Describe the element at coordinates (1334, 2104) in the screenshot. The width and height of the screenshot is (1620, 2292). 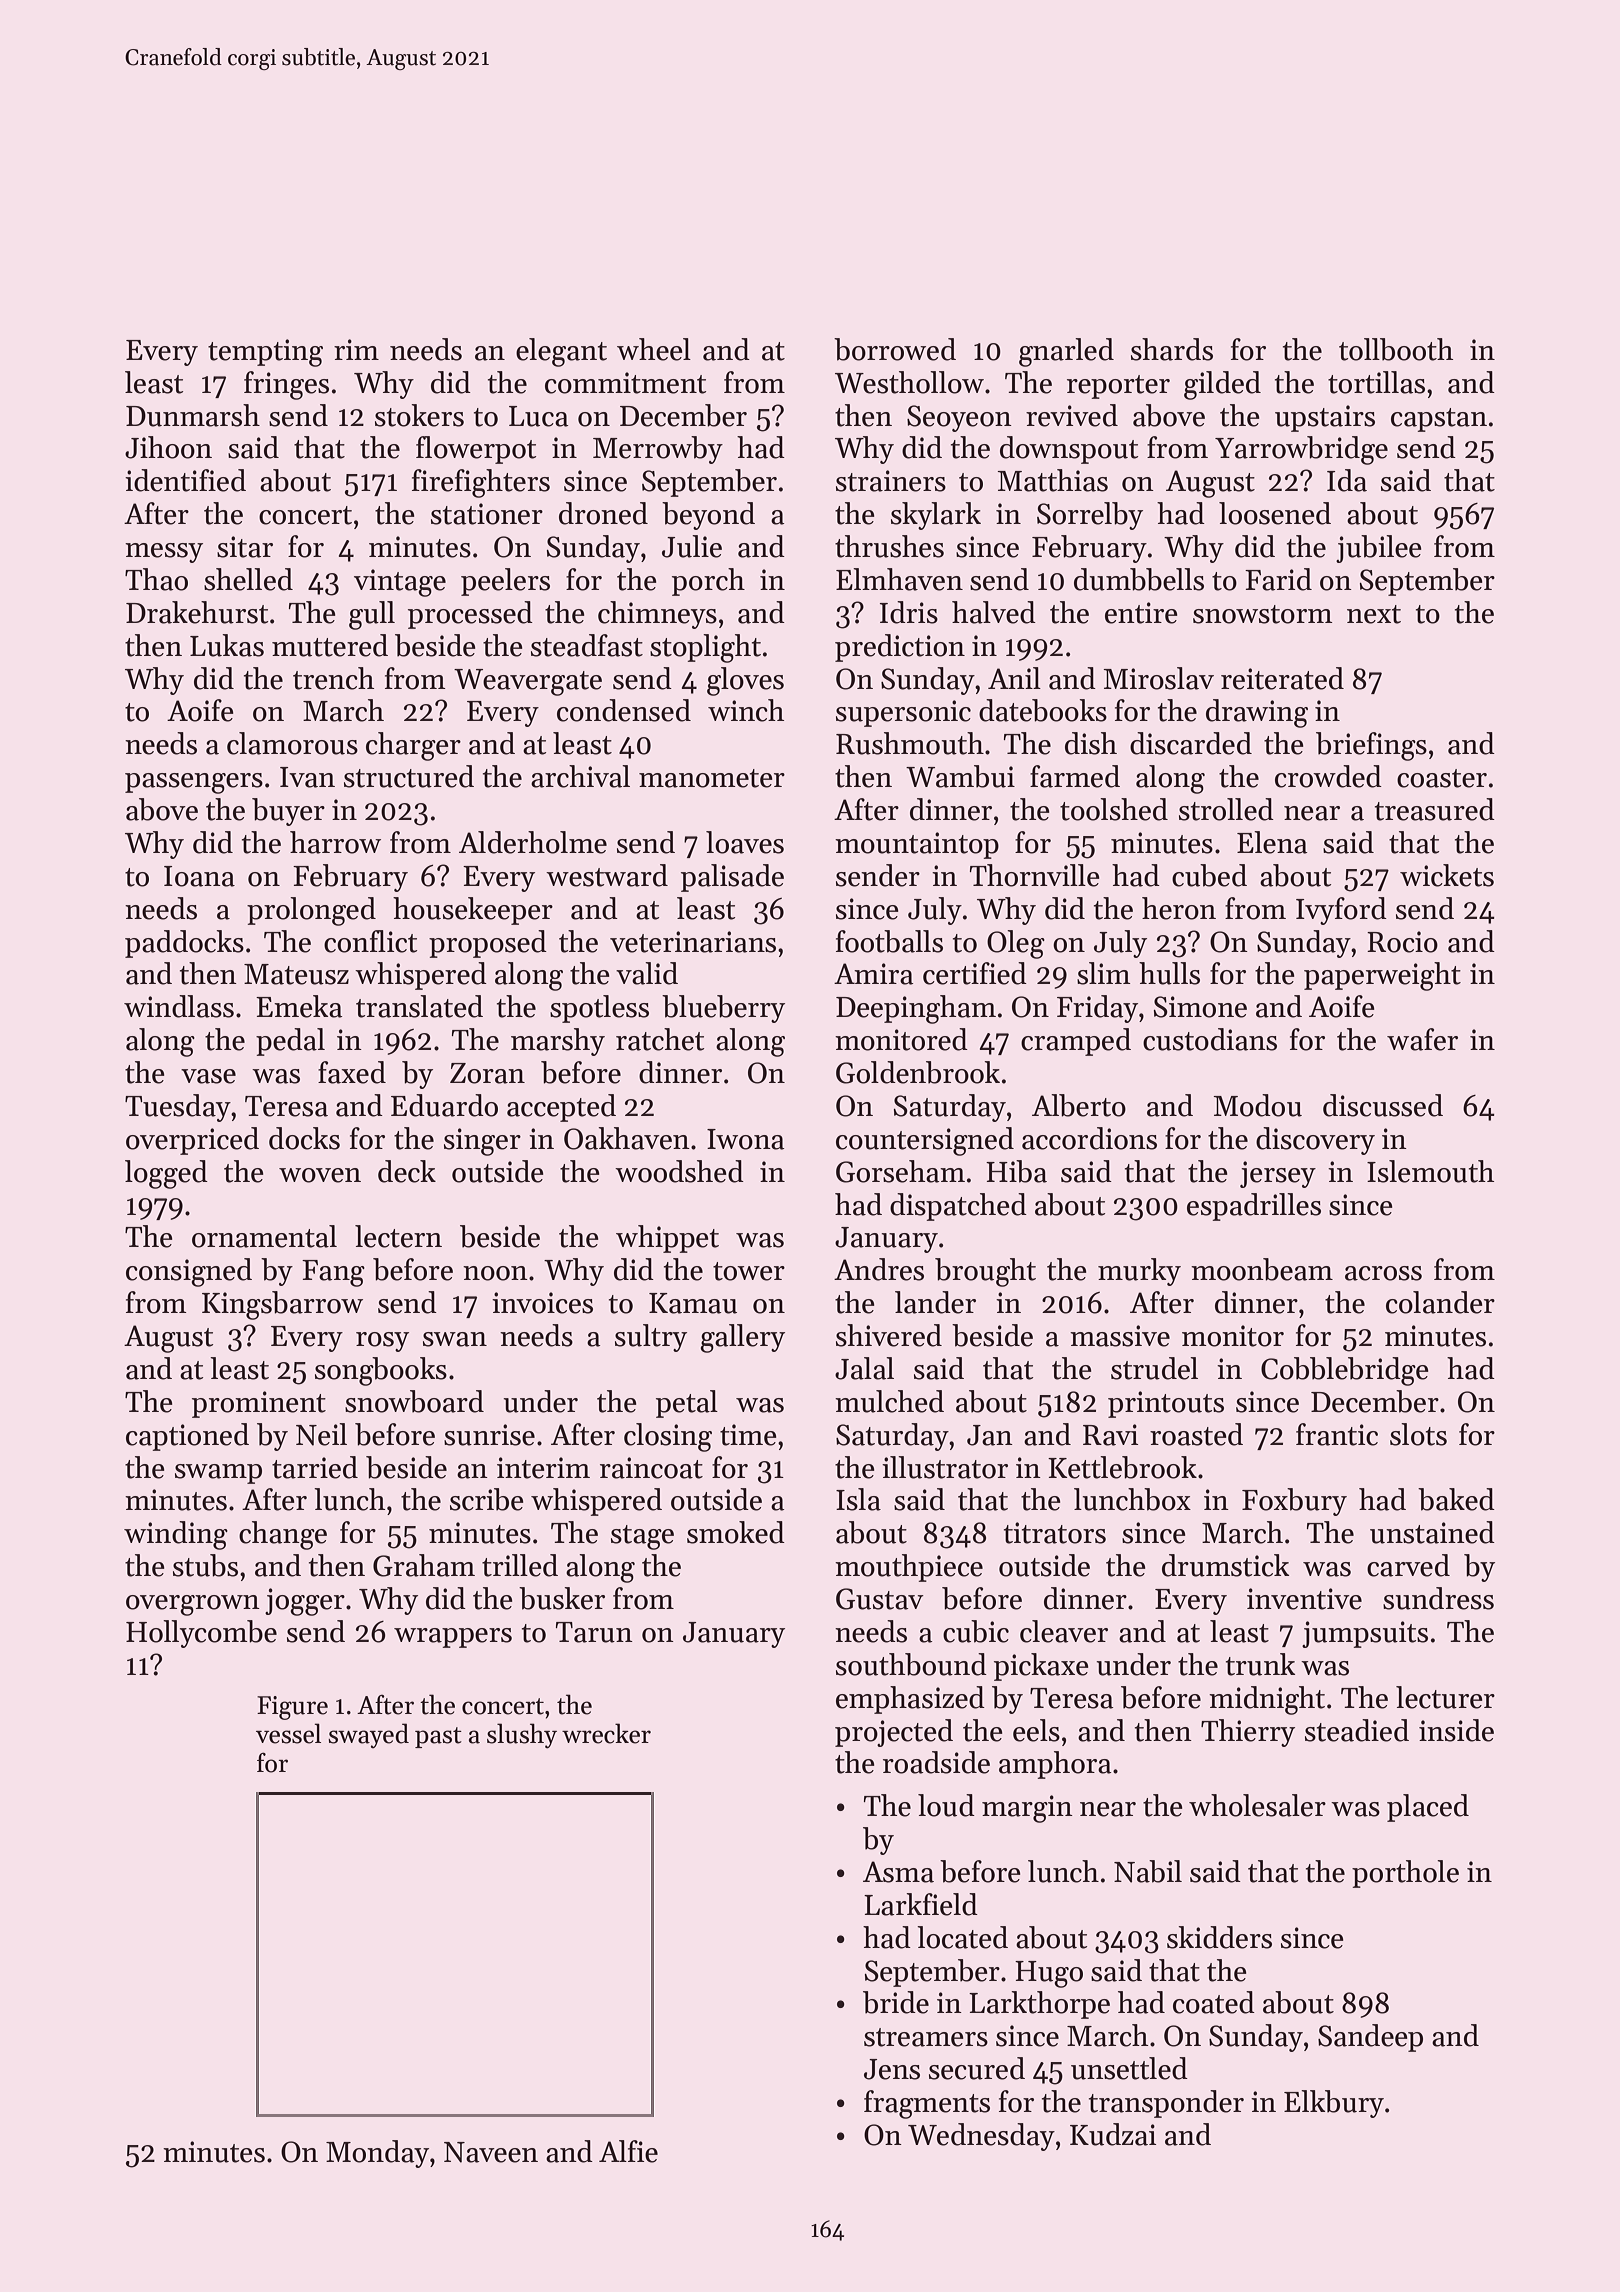
I see `Elkbury` at that location.
